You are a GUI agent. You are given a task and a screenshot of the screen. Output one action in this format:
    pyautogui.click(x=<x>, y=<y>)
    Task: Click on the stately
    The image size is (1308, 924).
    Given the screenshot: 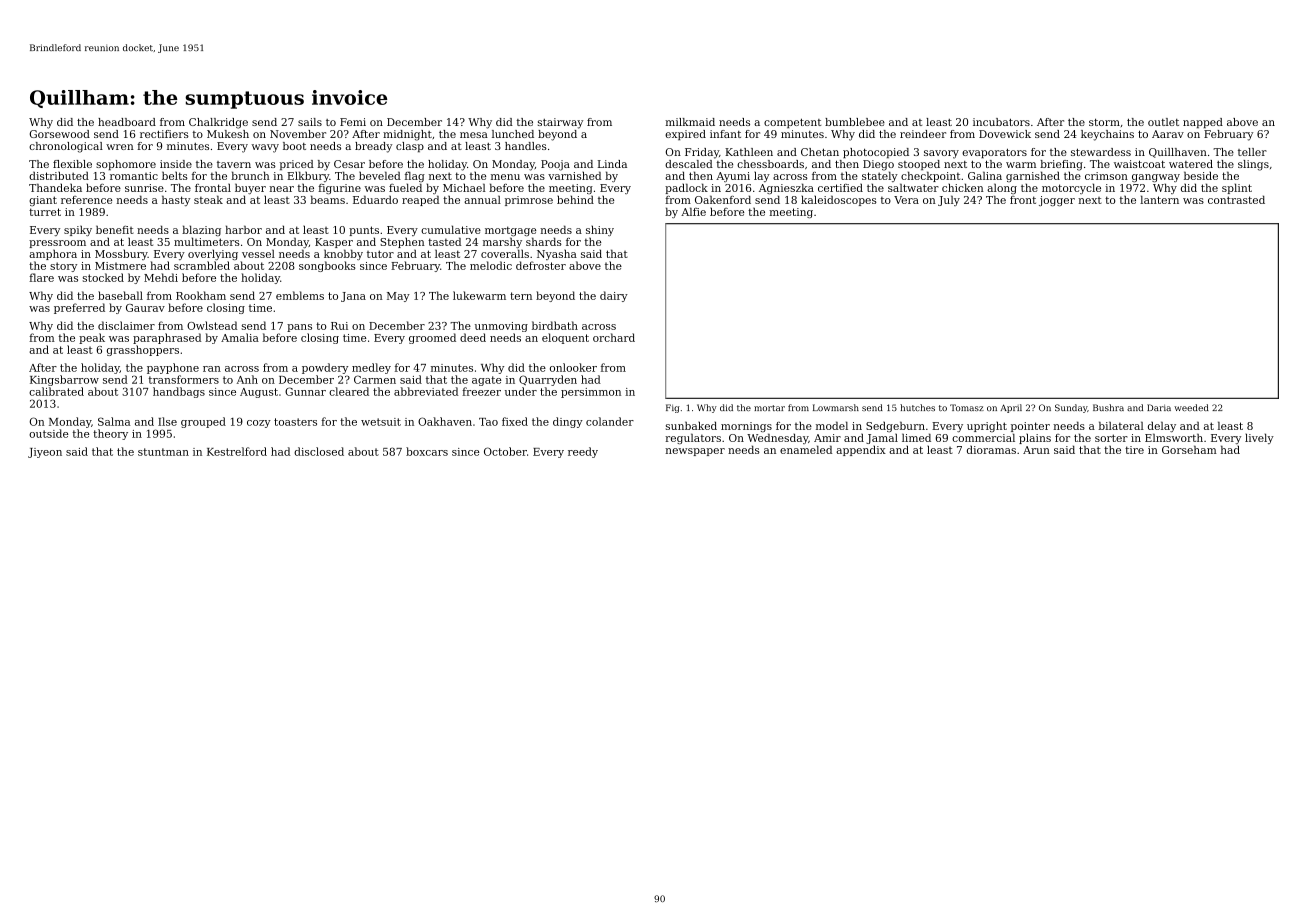 What is the action you would take?
    pyautogui.click(x=880, y=176)
